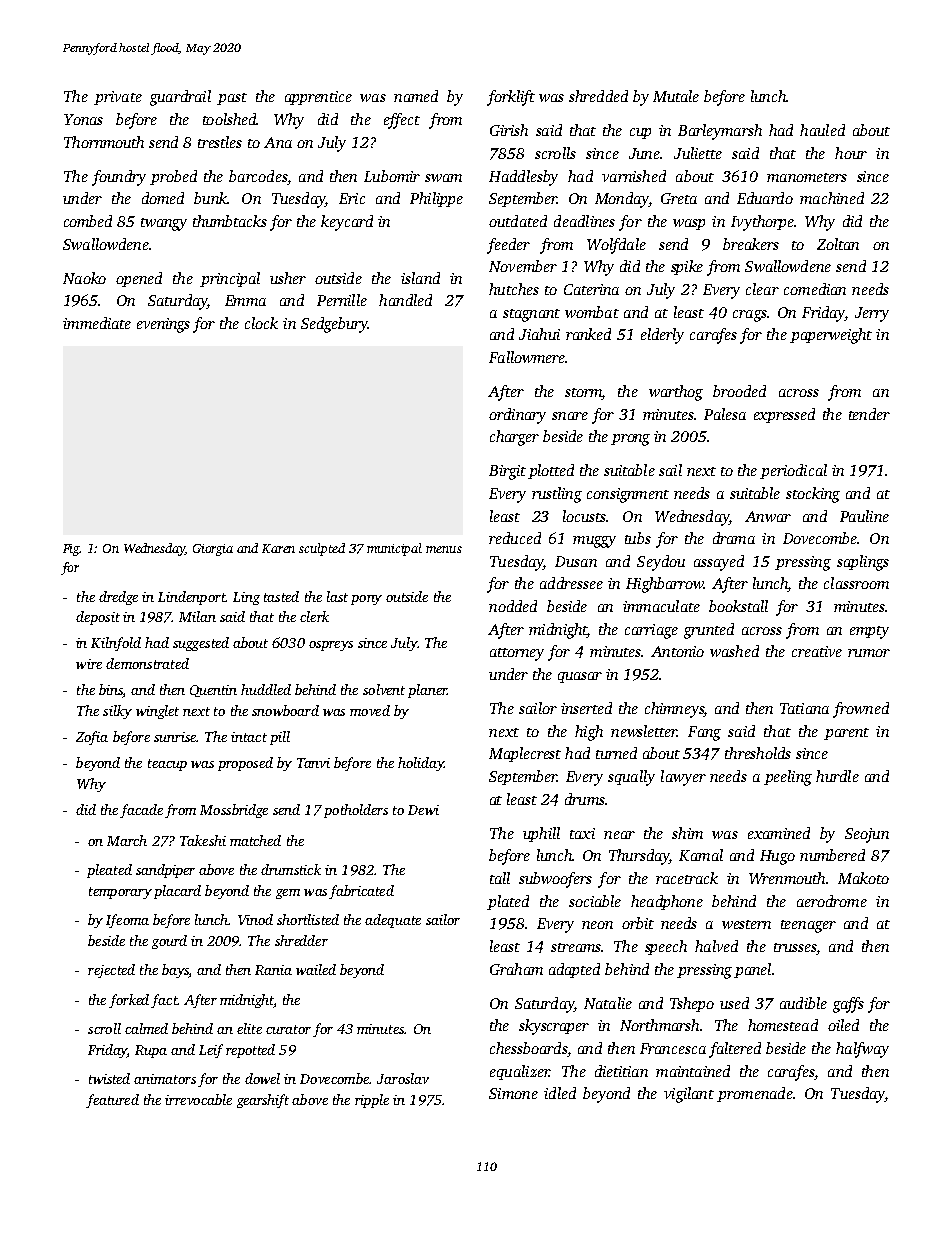 The width and height of the screenshot is (952, 1233). What do you see at coordinates (598, 96) in the screenshot?
I see `shredded` at bounding box center [598, 96].
